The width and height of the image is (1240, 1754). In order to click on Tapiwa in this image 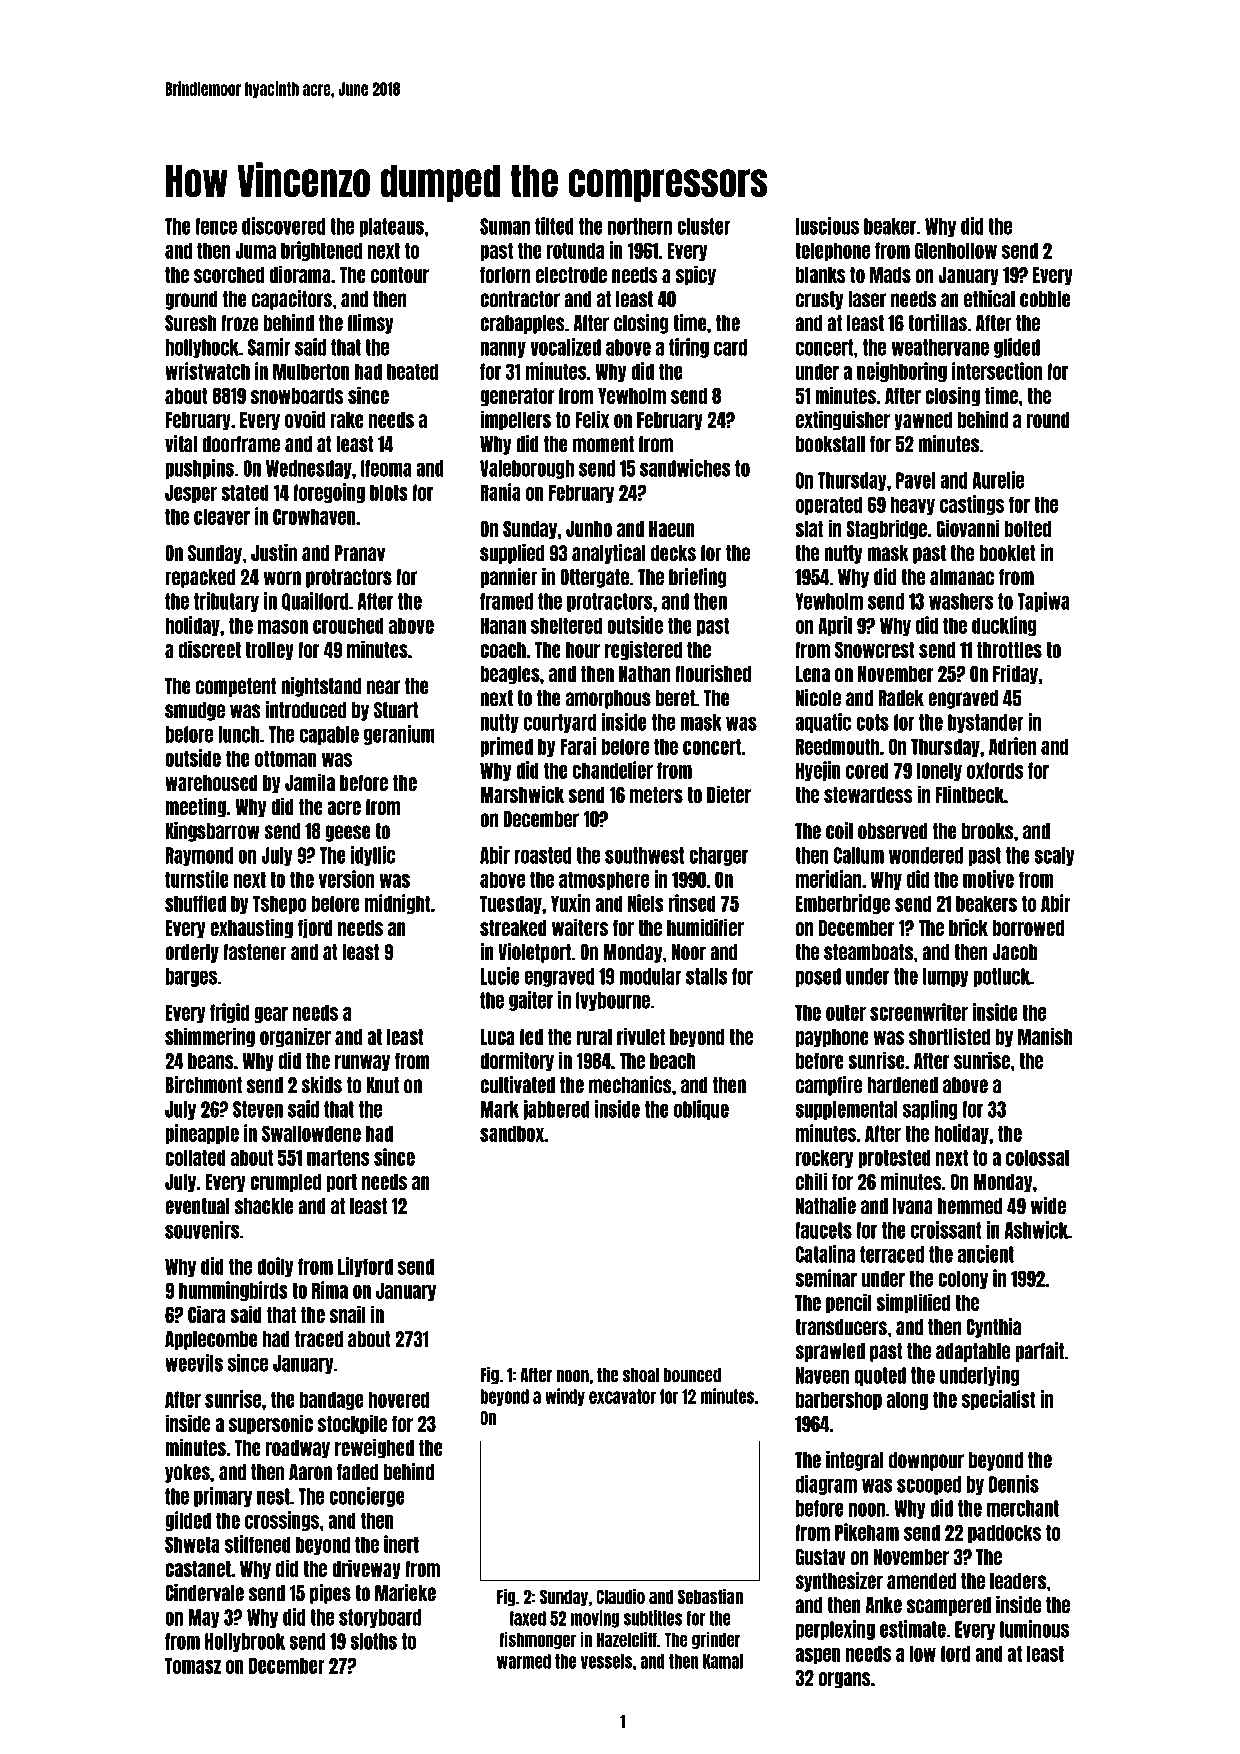, I will do `click(1043, 602)`.
